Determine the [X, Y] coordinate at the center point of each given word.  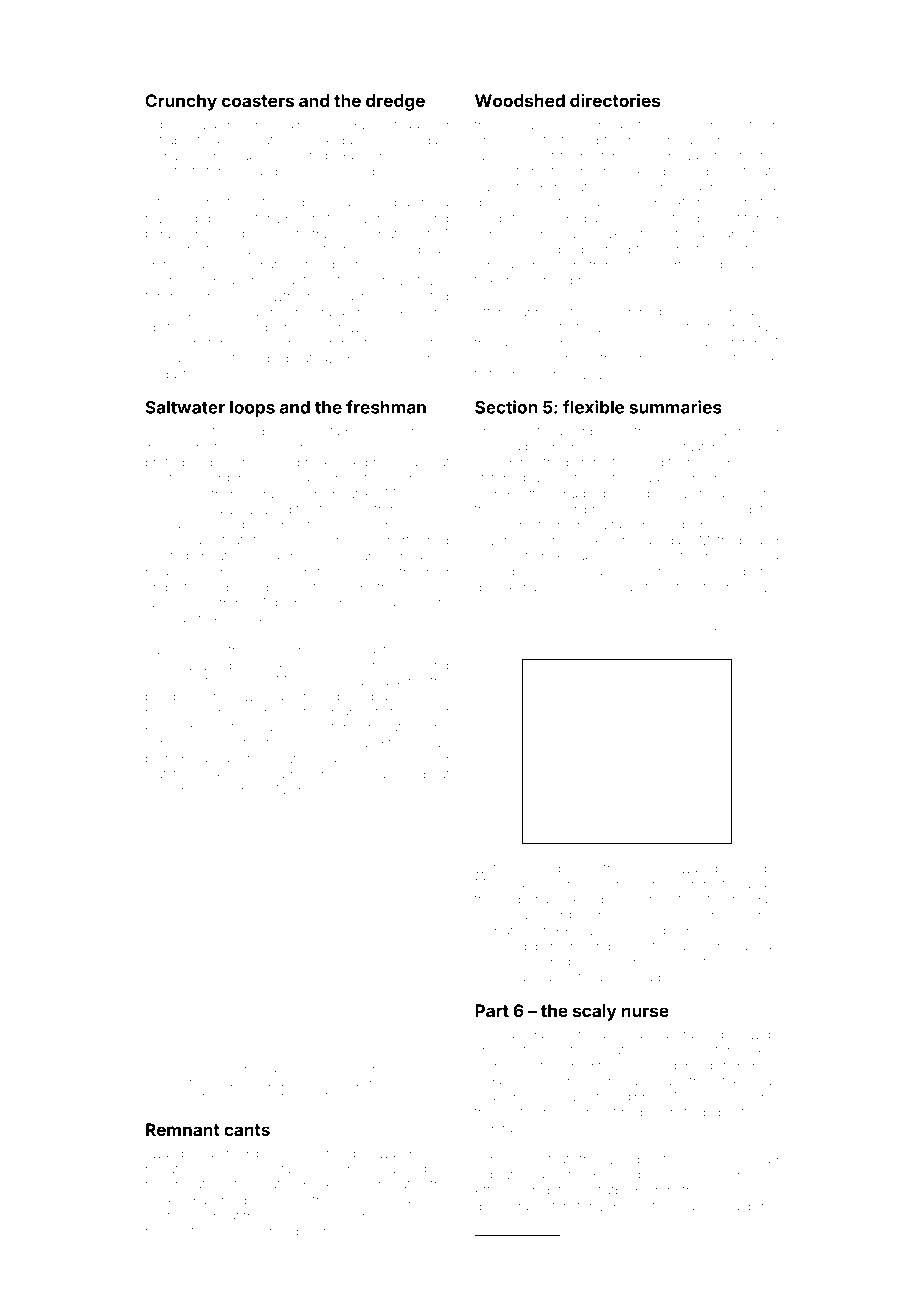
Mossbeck [176, 525]
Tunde [718, 462]
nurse [645, 1012]
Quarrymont [296, 775]
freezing [499, 328]
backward [543, 915]
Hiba [507, 447]
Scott [243, 1231]
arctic [160, 265]
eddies [758, 265]
